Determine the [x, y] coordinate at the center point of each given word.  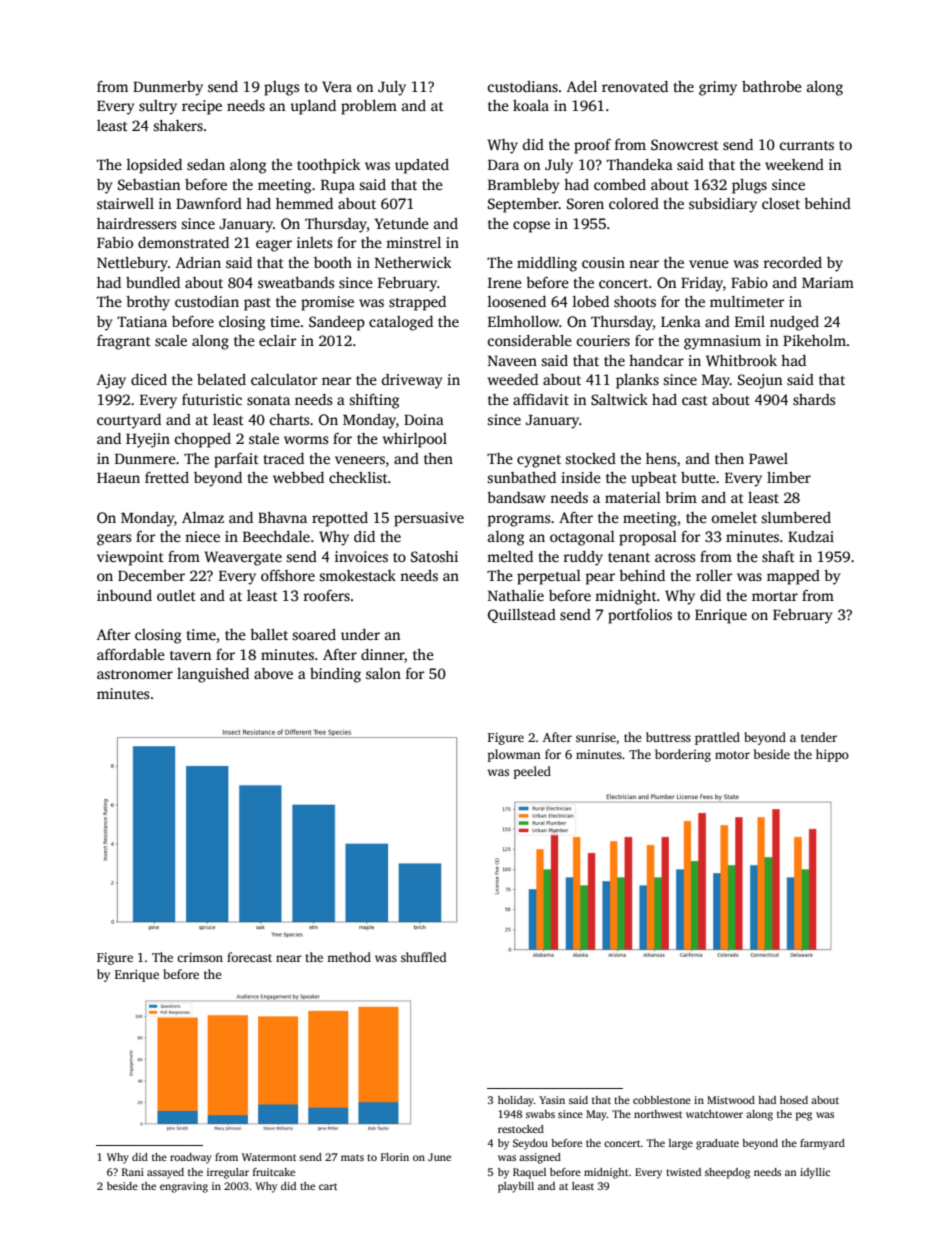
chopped [203, 440]
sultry [158, 107]
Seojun [760, 381]
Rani [133, 1172]
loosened [517, 301]
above [273, 673]
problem [369, 107]
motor [732, 755]
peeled [532, 772]
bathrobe [772, 86]
